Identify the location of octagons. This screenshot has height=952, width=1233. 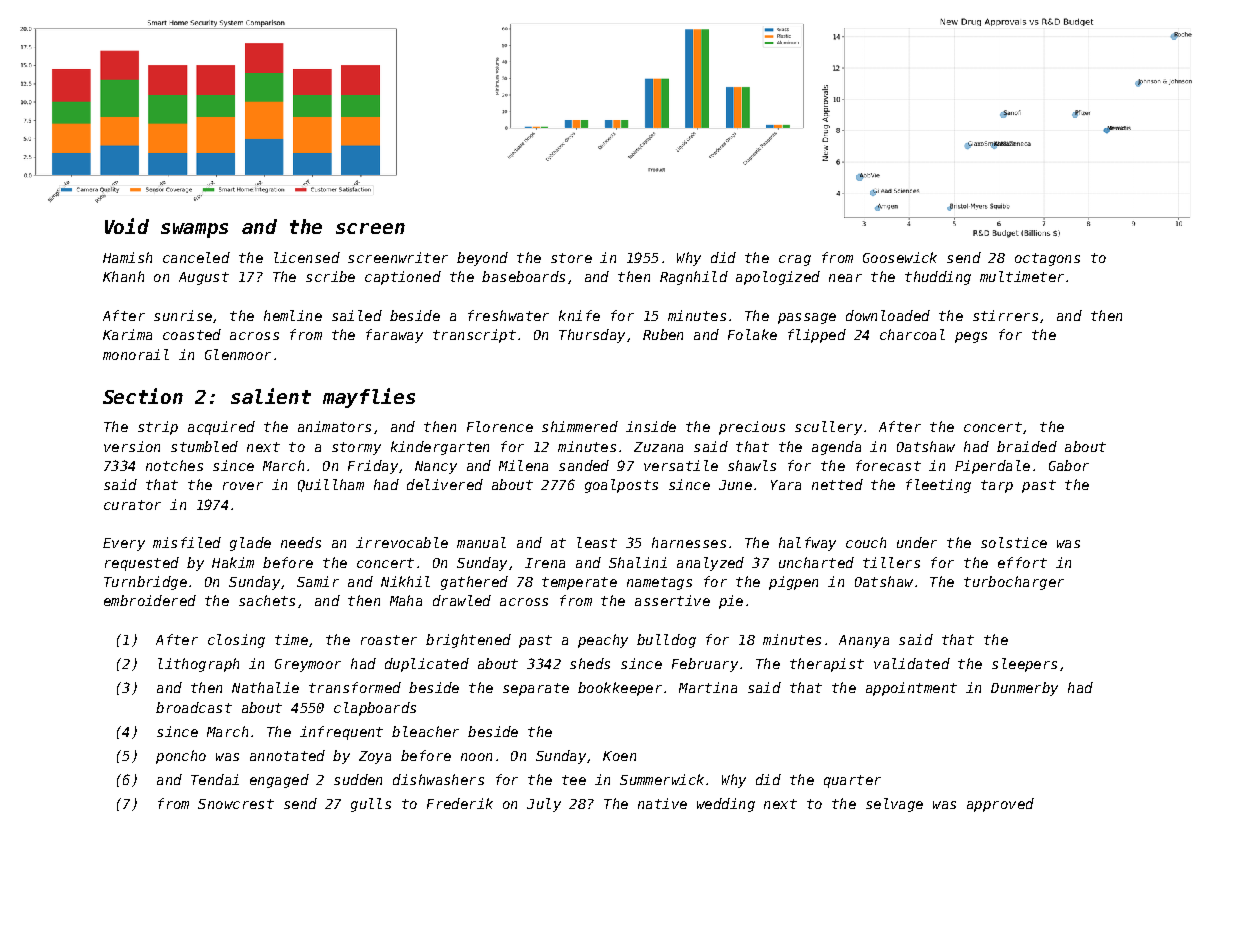
(1047, 259).
